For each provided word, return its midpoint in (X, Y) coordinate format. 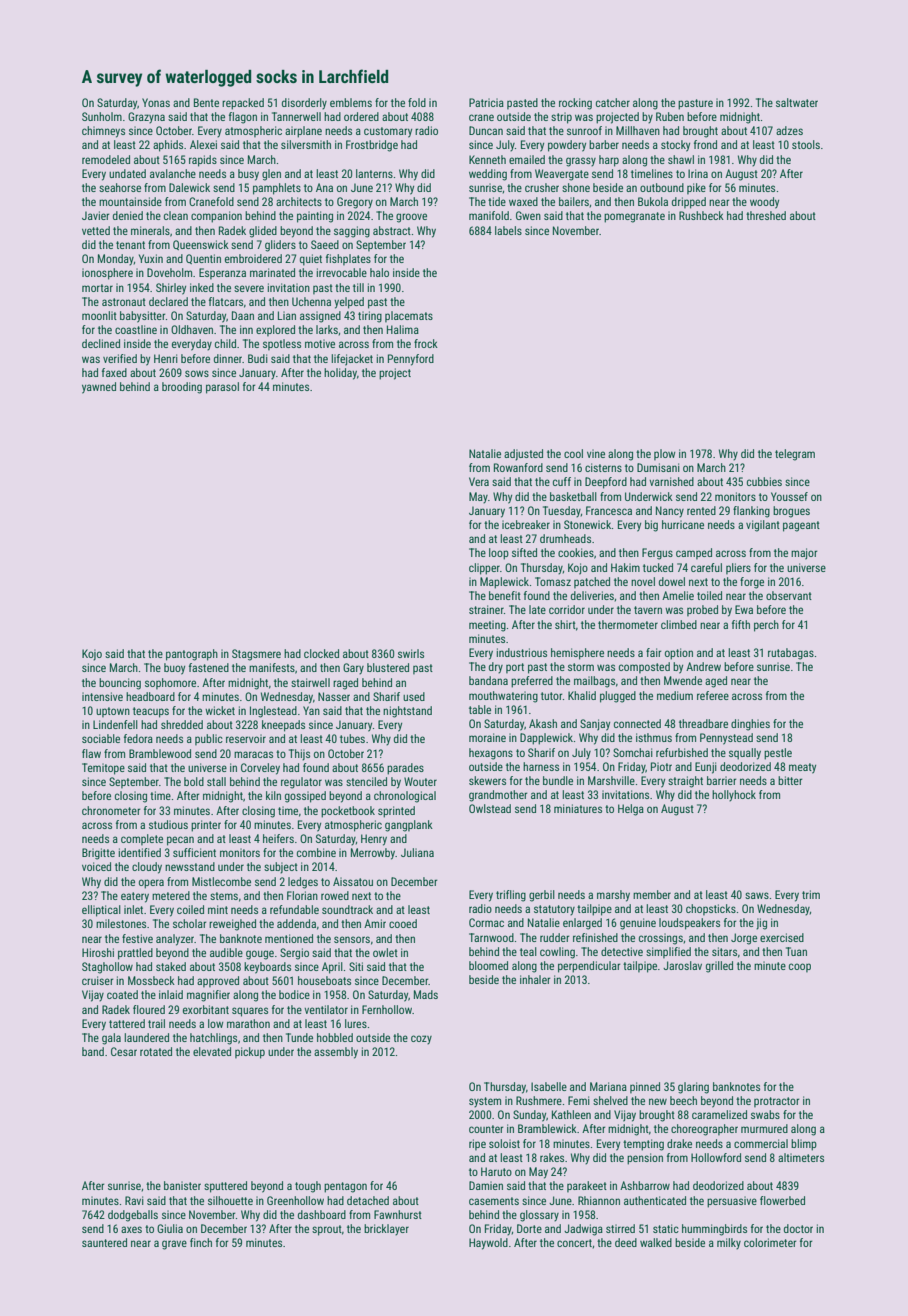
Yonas (156, 102)
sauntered (104, 1242)
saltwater (797, 102)
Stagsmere (256, 655)
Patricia (486, 102)
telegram (795, 455)
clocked (321, 653)
